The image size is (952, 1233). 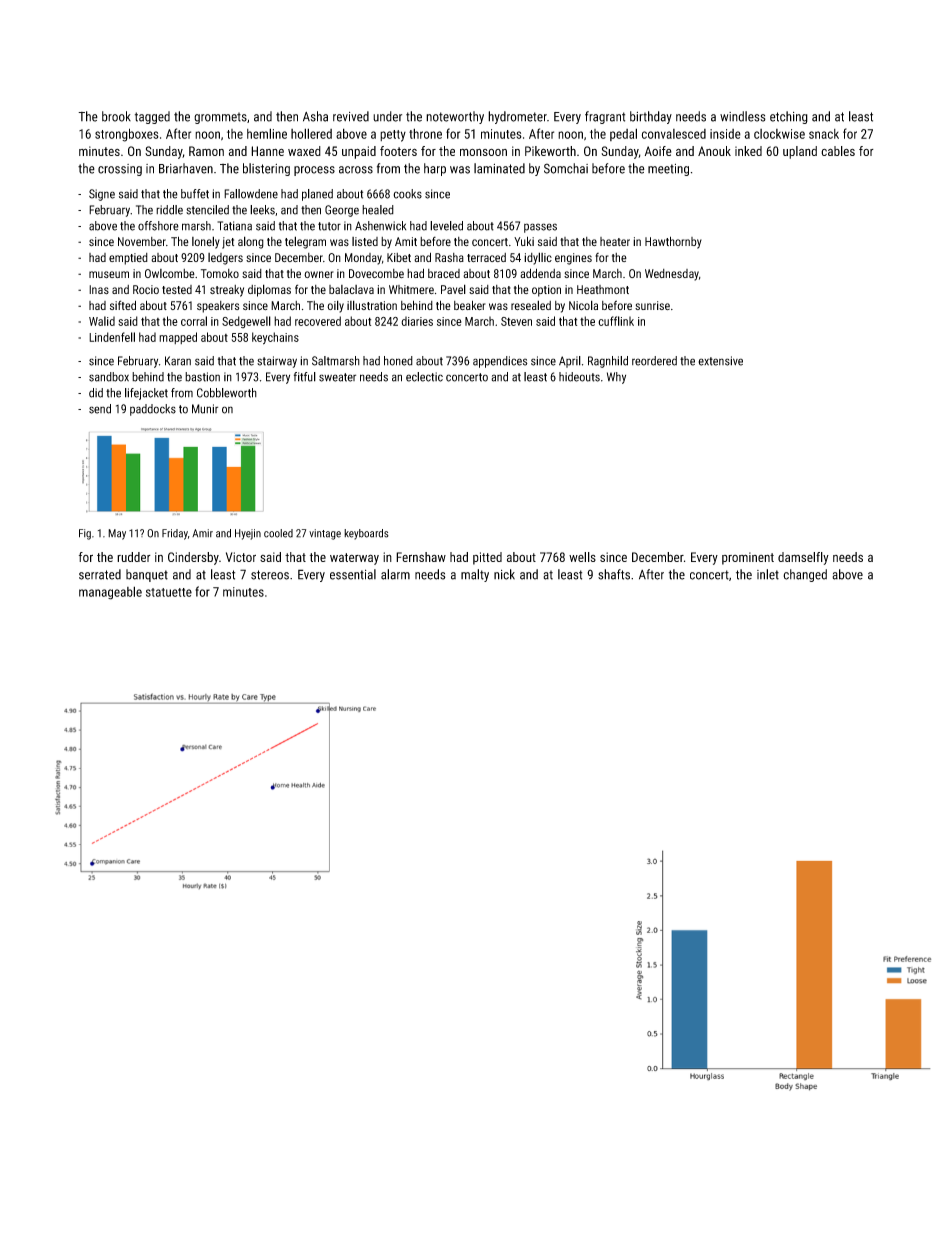 I want to click on malty, so click(x=475, y=575).
